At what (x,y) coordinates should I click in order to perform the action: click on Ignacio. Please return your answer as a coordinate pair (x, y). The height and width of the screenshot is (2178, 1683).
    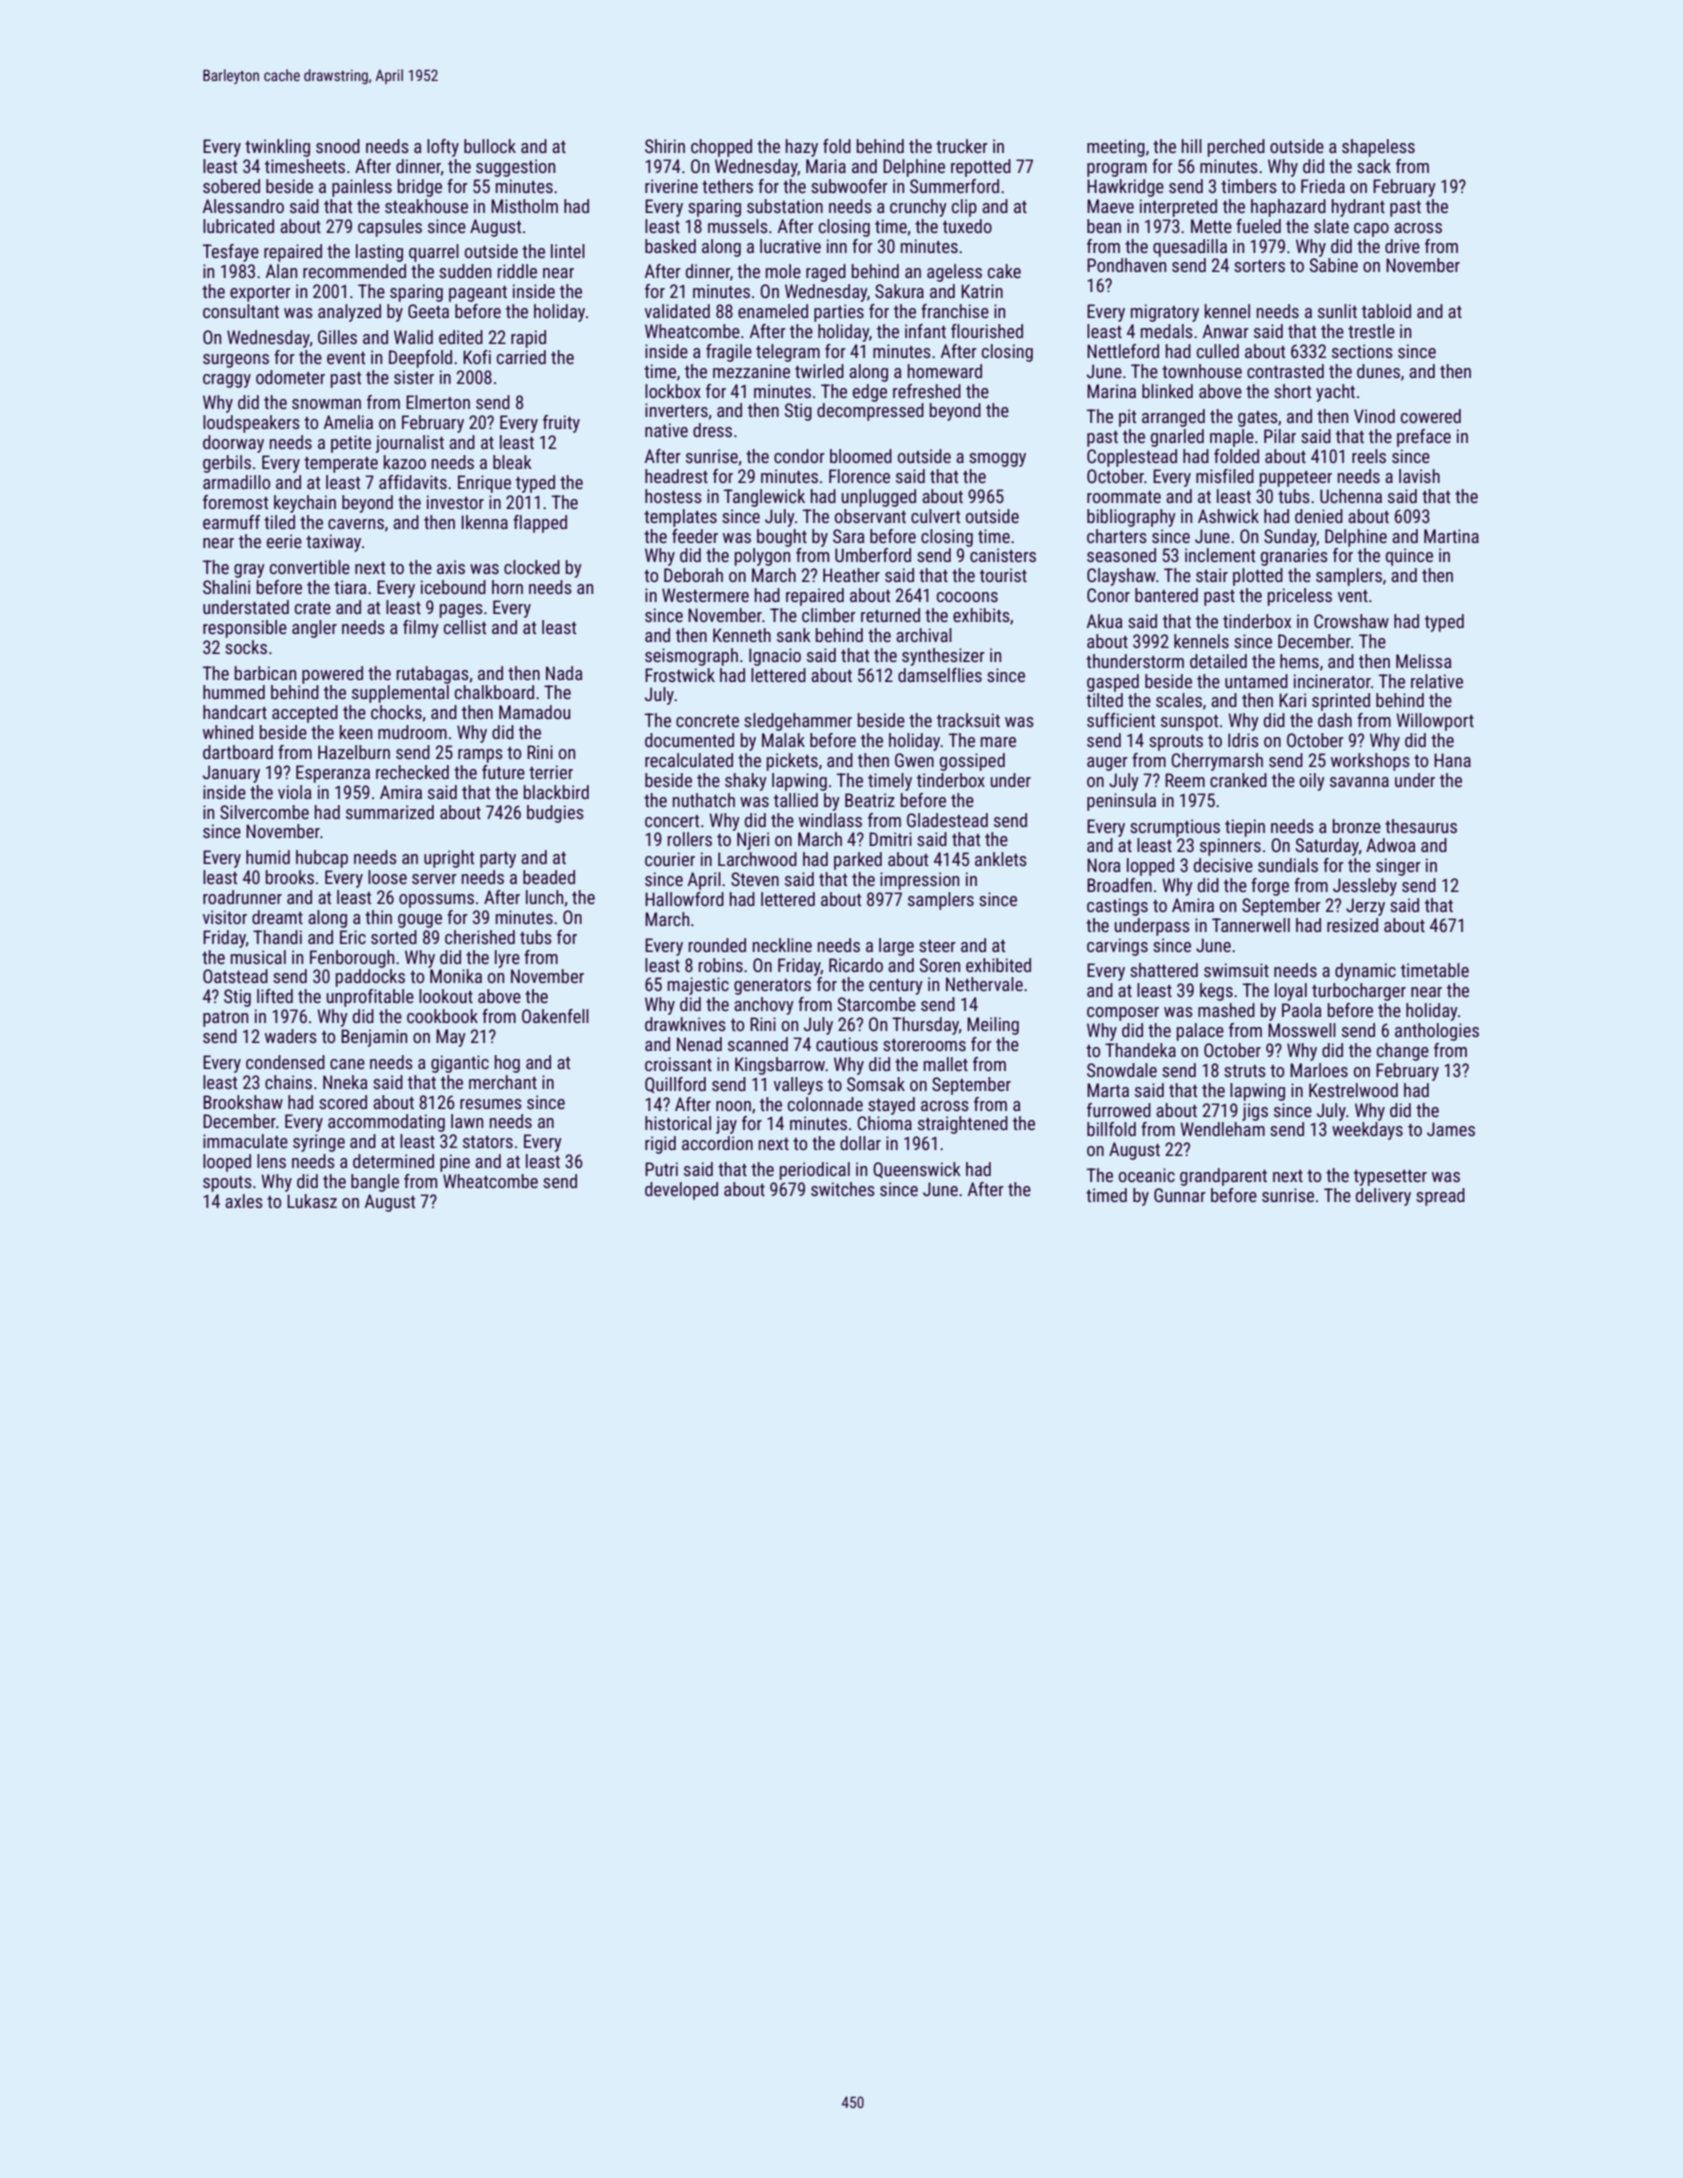
    Looking at the image, I should click on (775, 657).
